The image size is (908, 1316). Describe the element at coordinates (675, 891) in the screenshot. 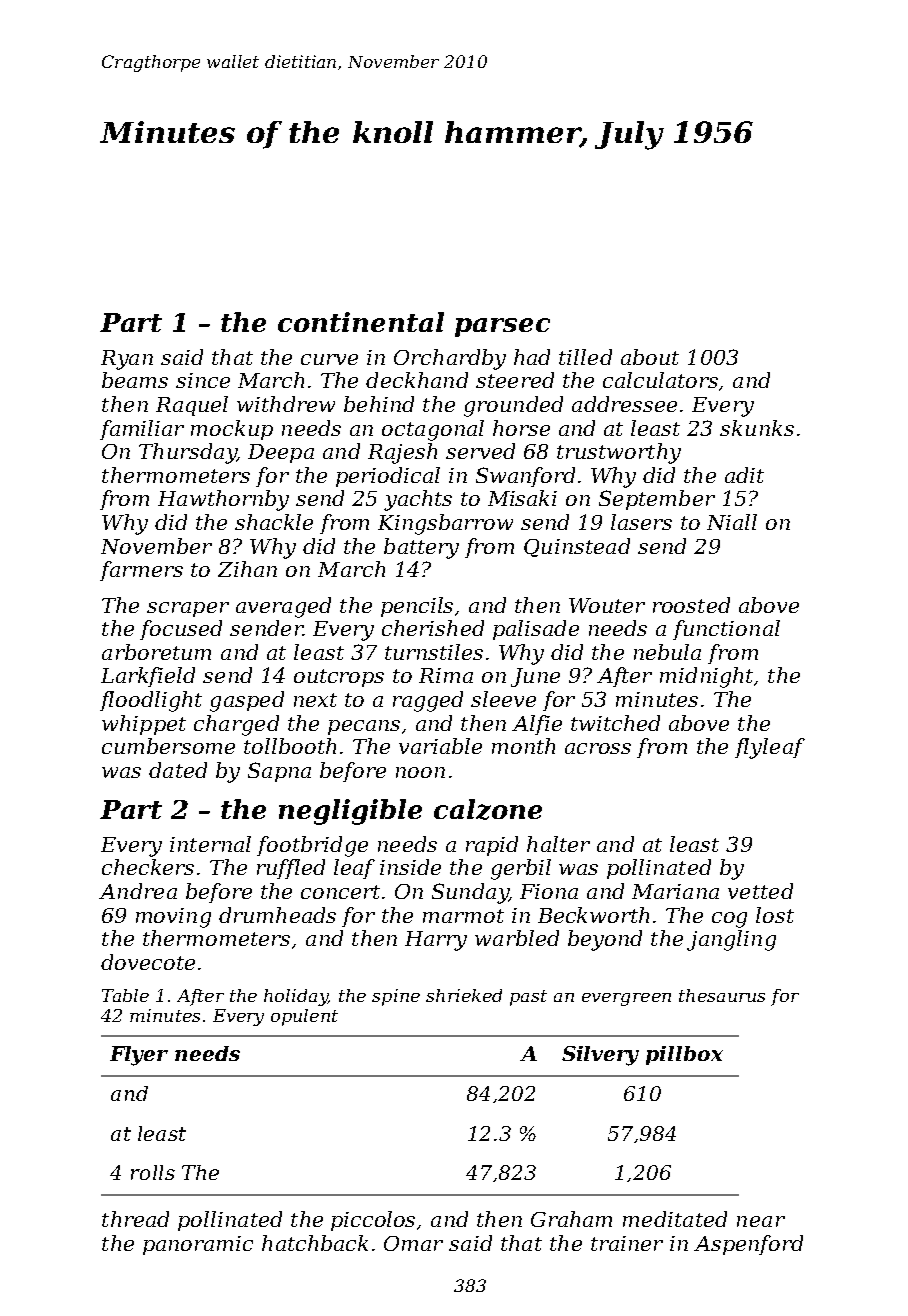

I see `Mariana` at that location.
